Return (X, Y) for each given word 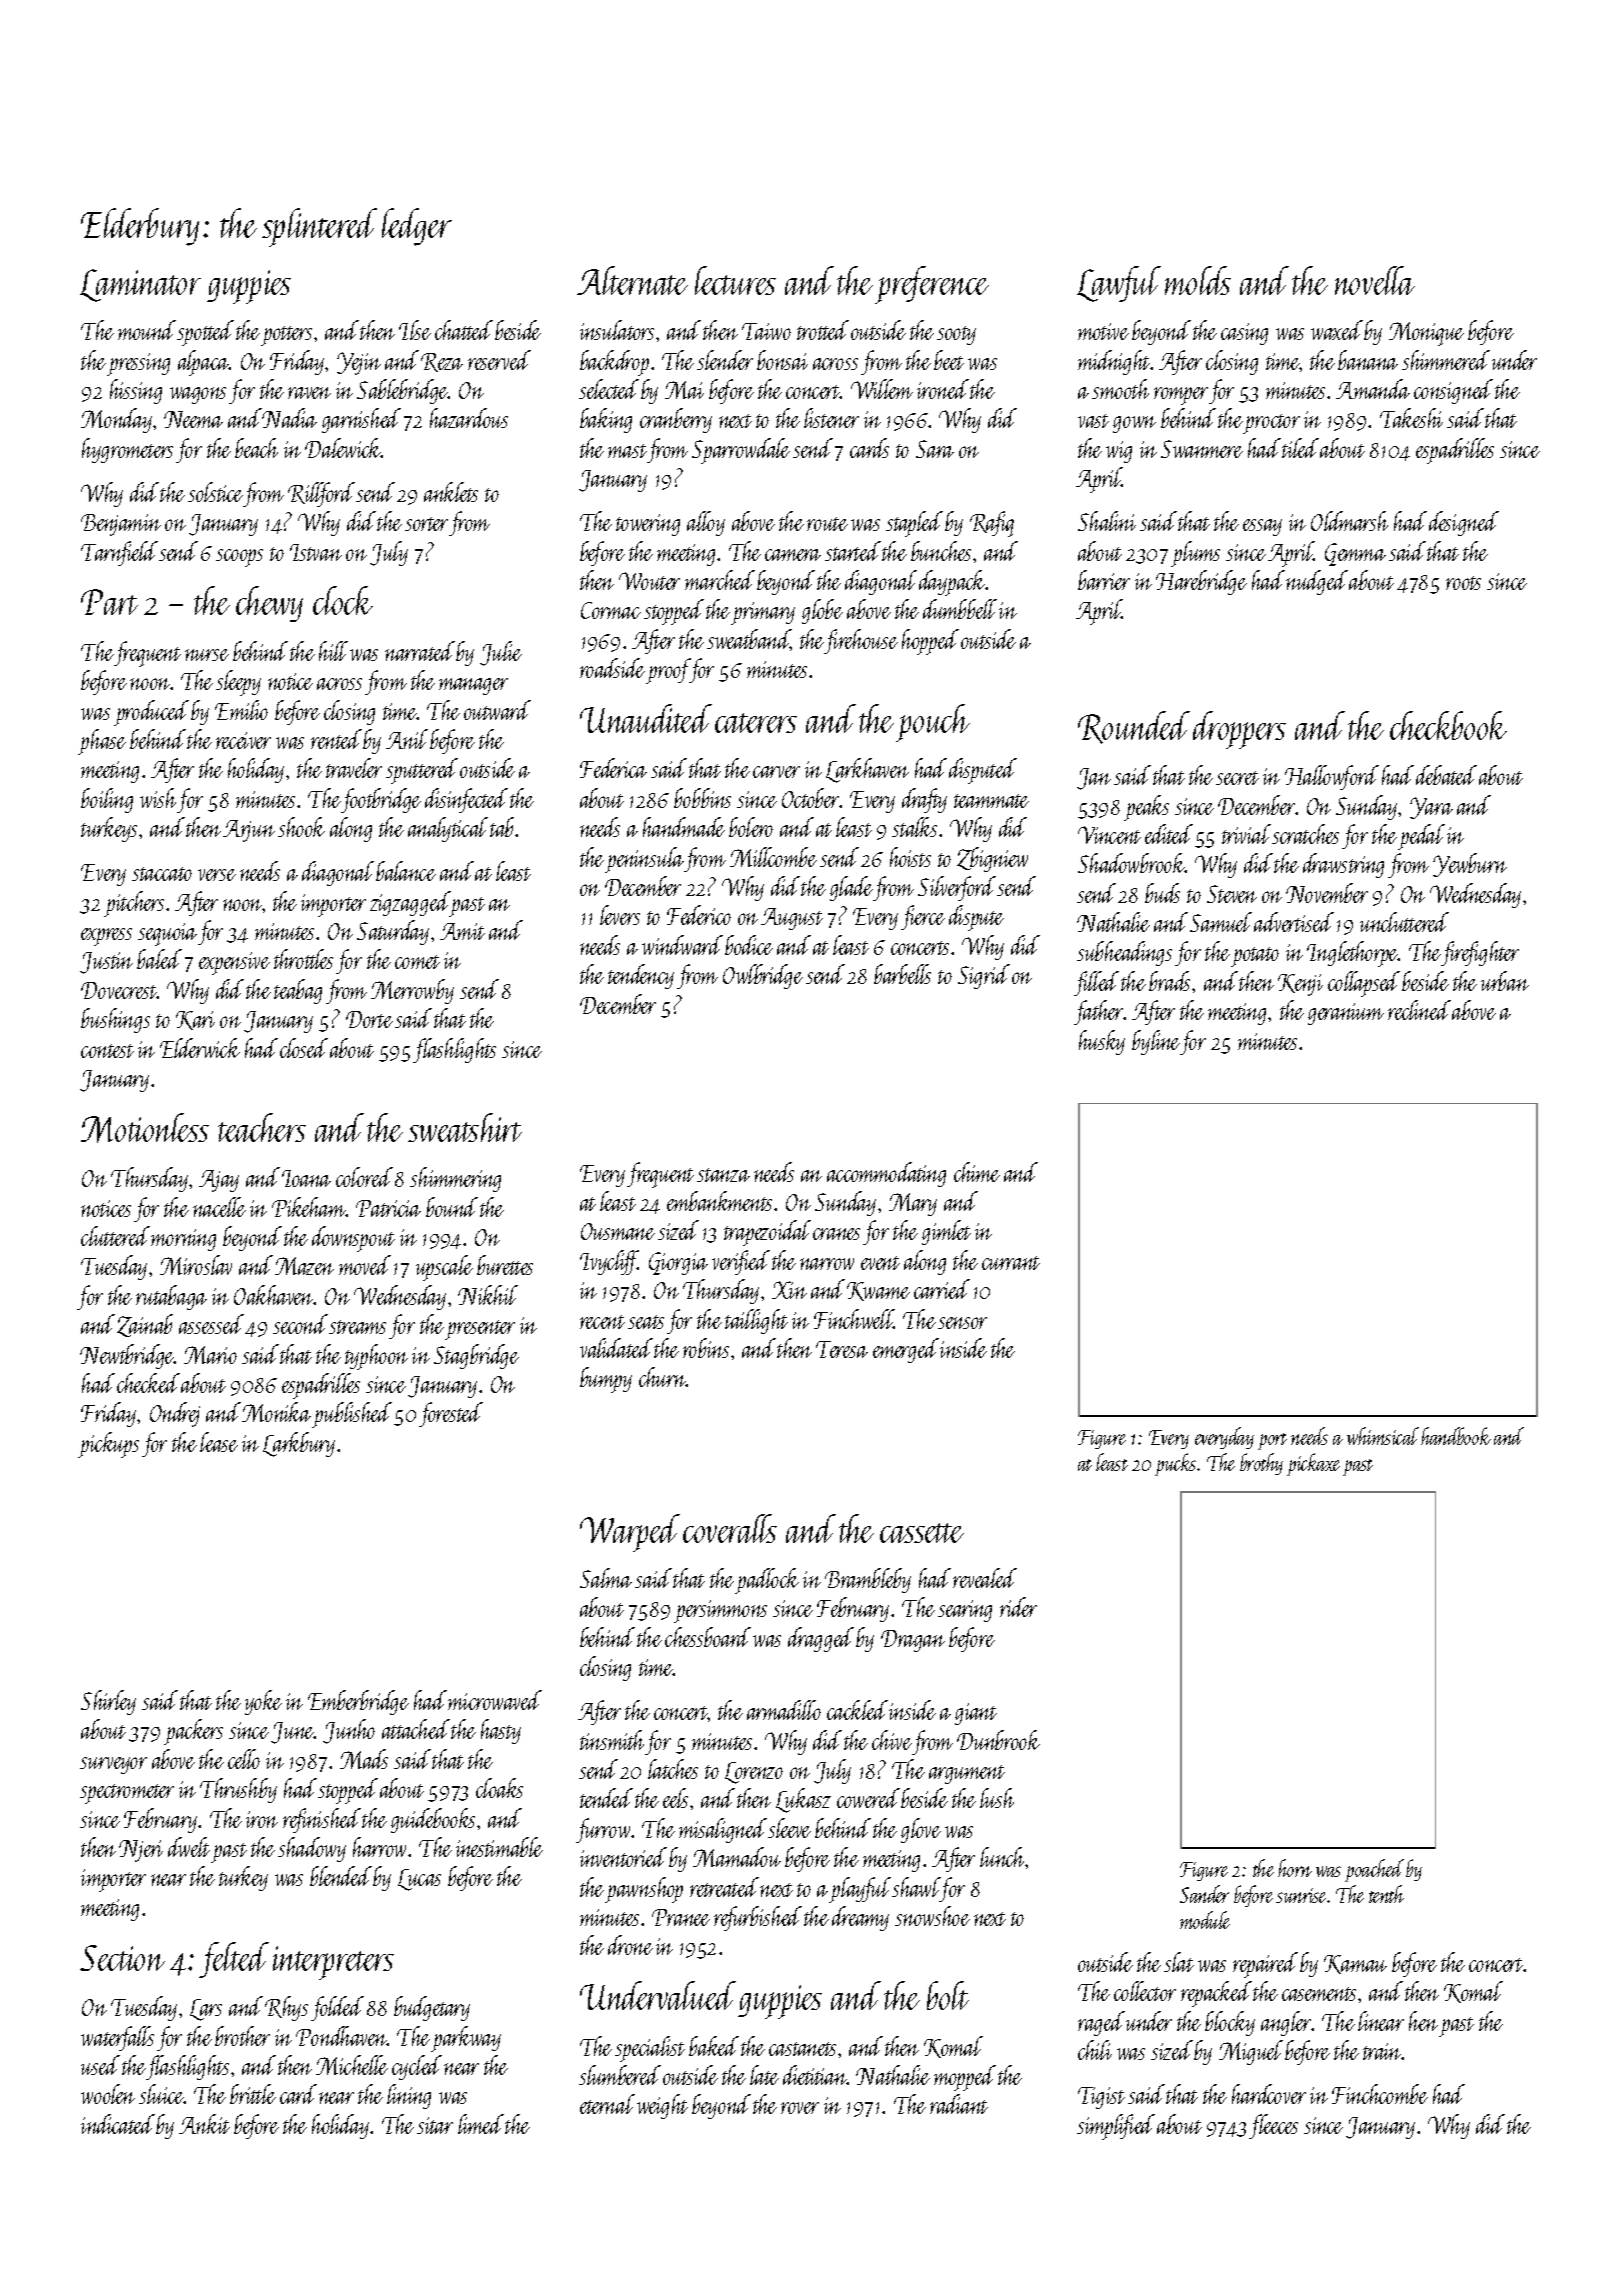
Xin (789, 1290)
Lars (206, 2010)
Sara (935, 449)
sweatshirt (465, 1127)
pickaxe (1313, 1464)
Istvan (316, 552)
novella (1375, 280)
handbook (1456, 1436)
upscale (444, 1268)
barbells (902, 974)
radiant (959, 2104)
